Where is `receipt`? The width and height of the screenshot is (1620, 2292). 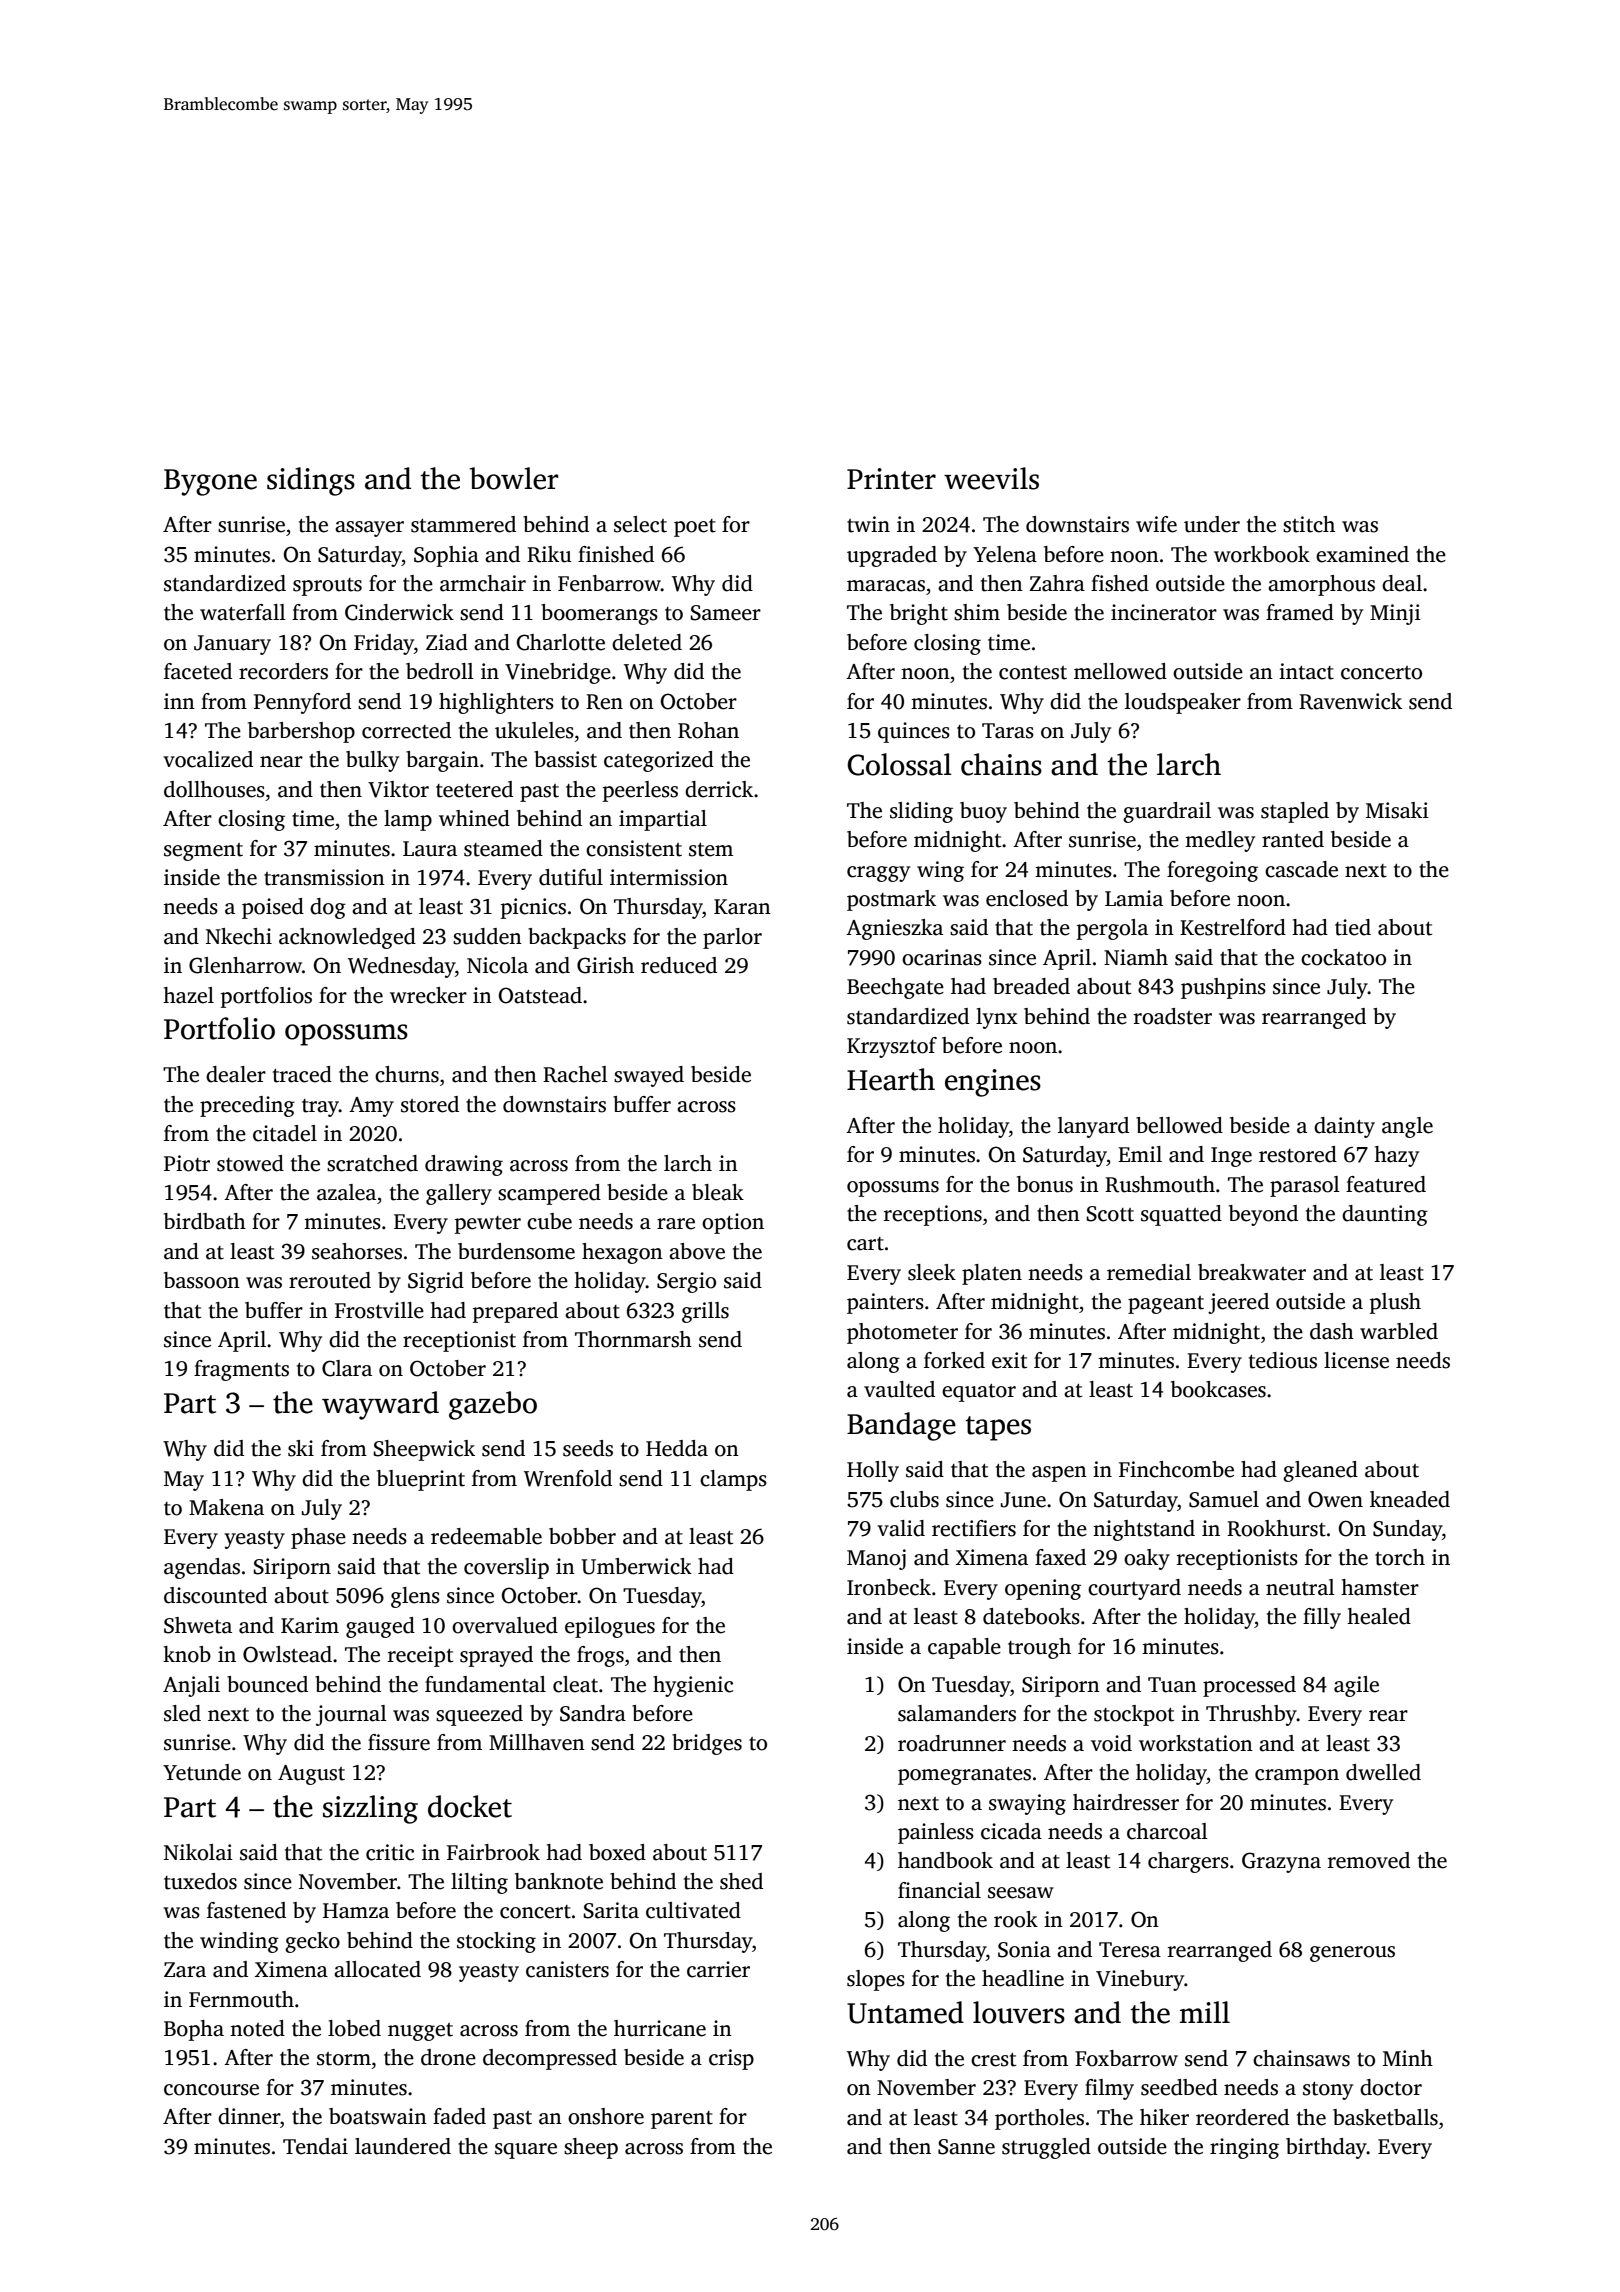 receipt is located at coordinates (420, 1656).
